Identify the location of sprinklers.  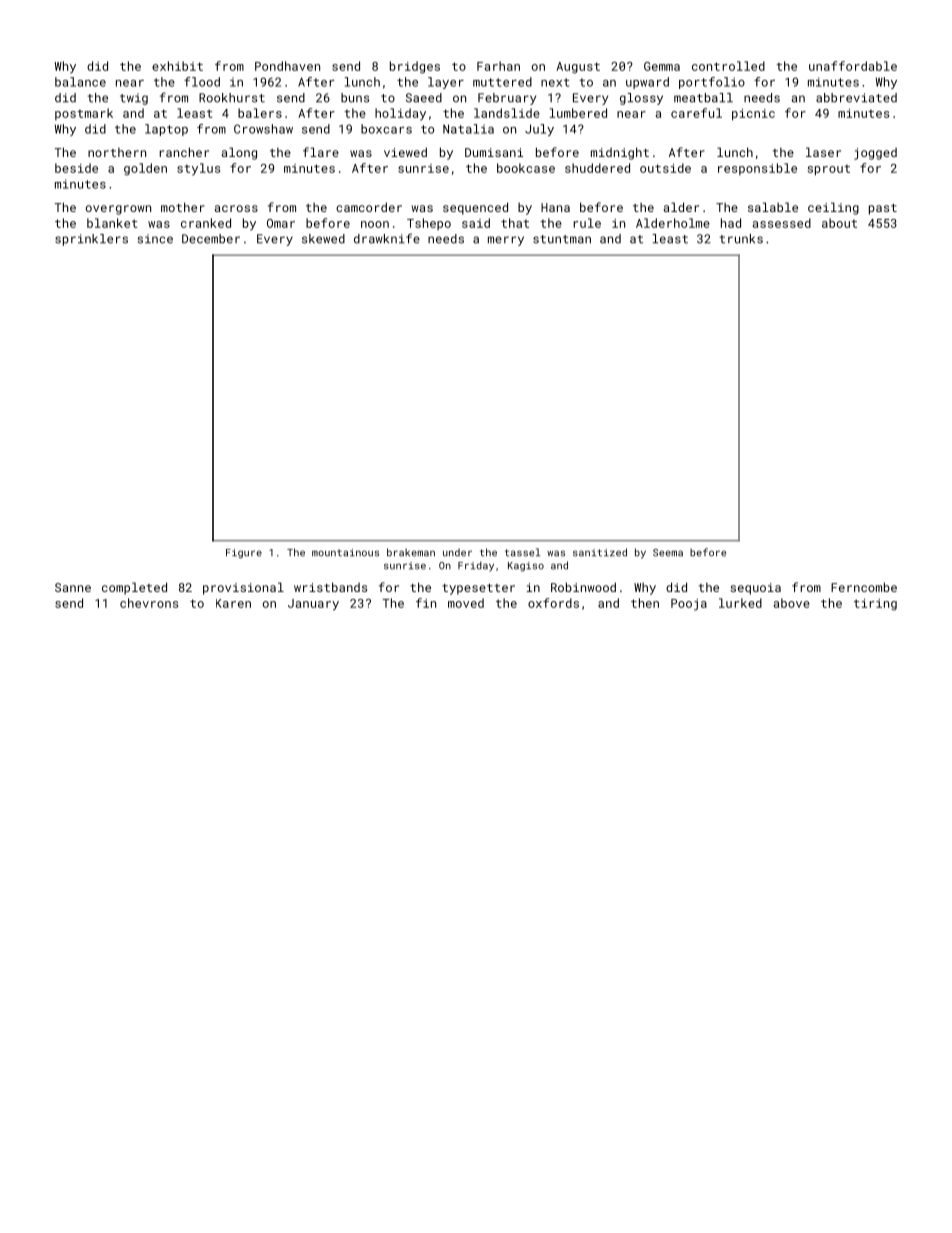
(91, 240).
